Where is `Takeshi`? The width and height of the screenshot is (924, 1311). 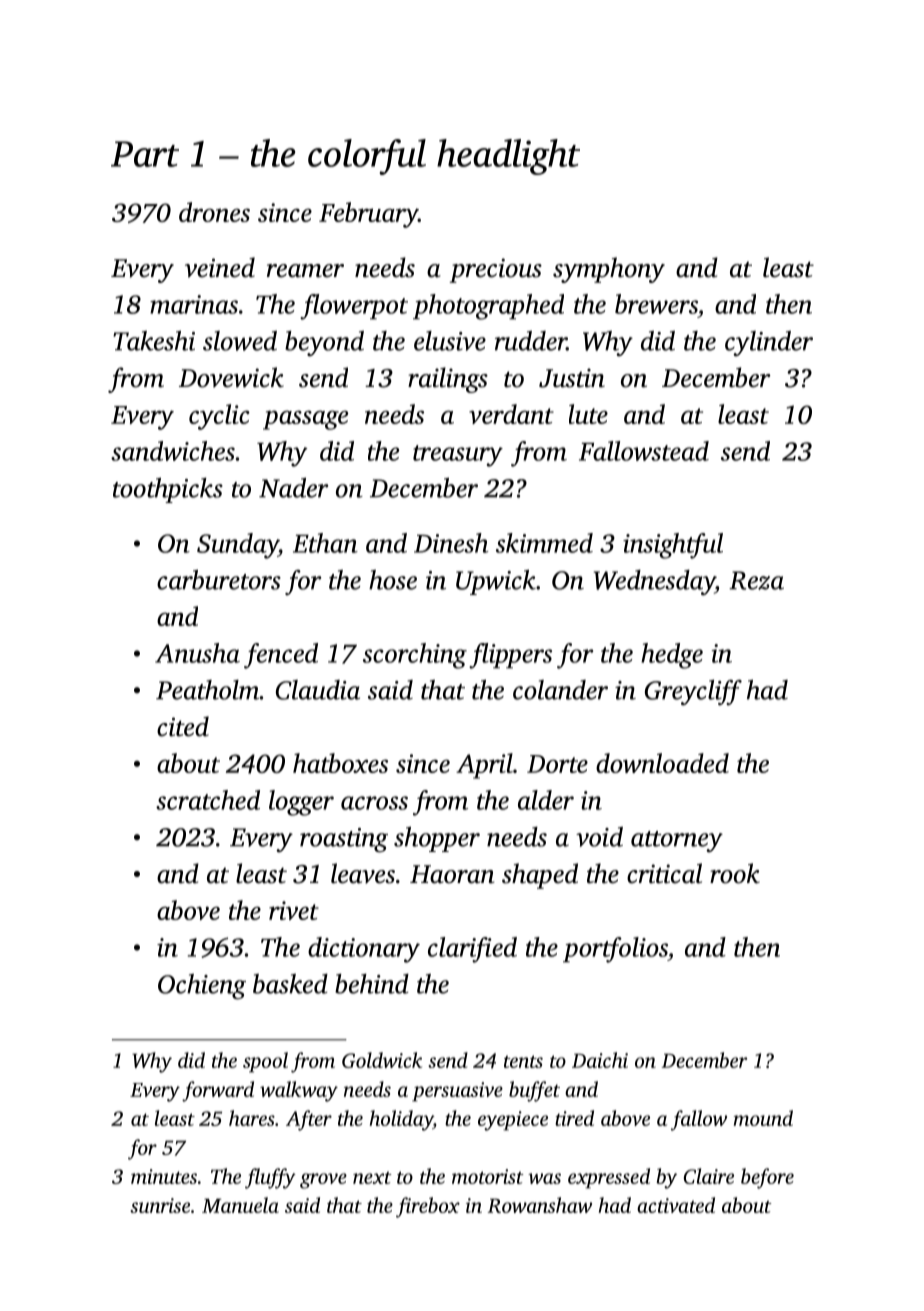
Takeshi is located at coordinates (154, 341).
